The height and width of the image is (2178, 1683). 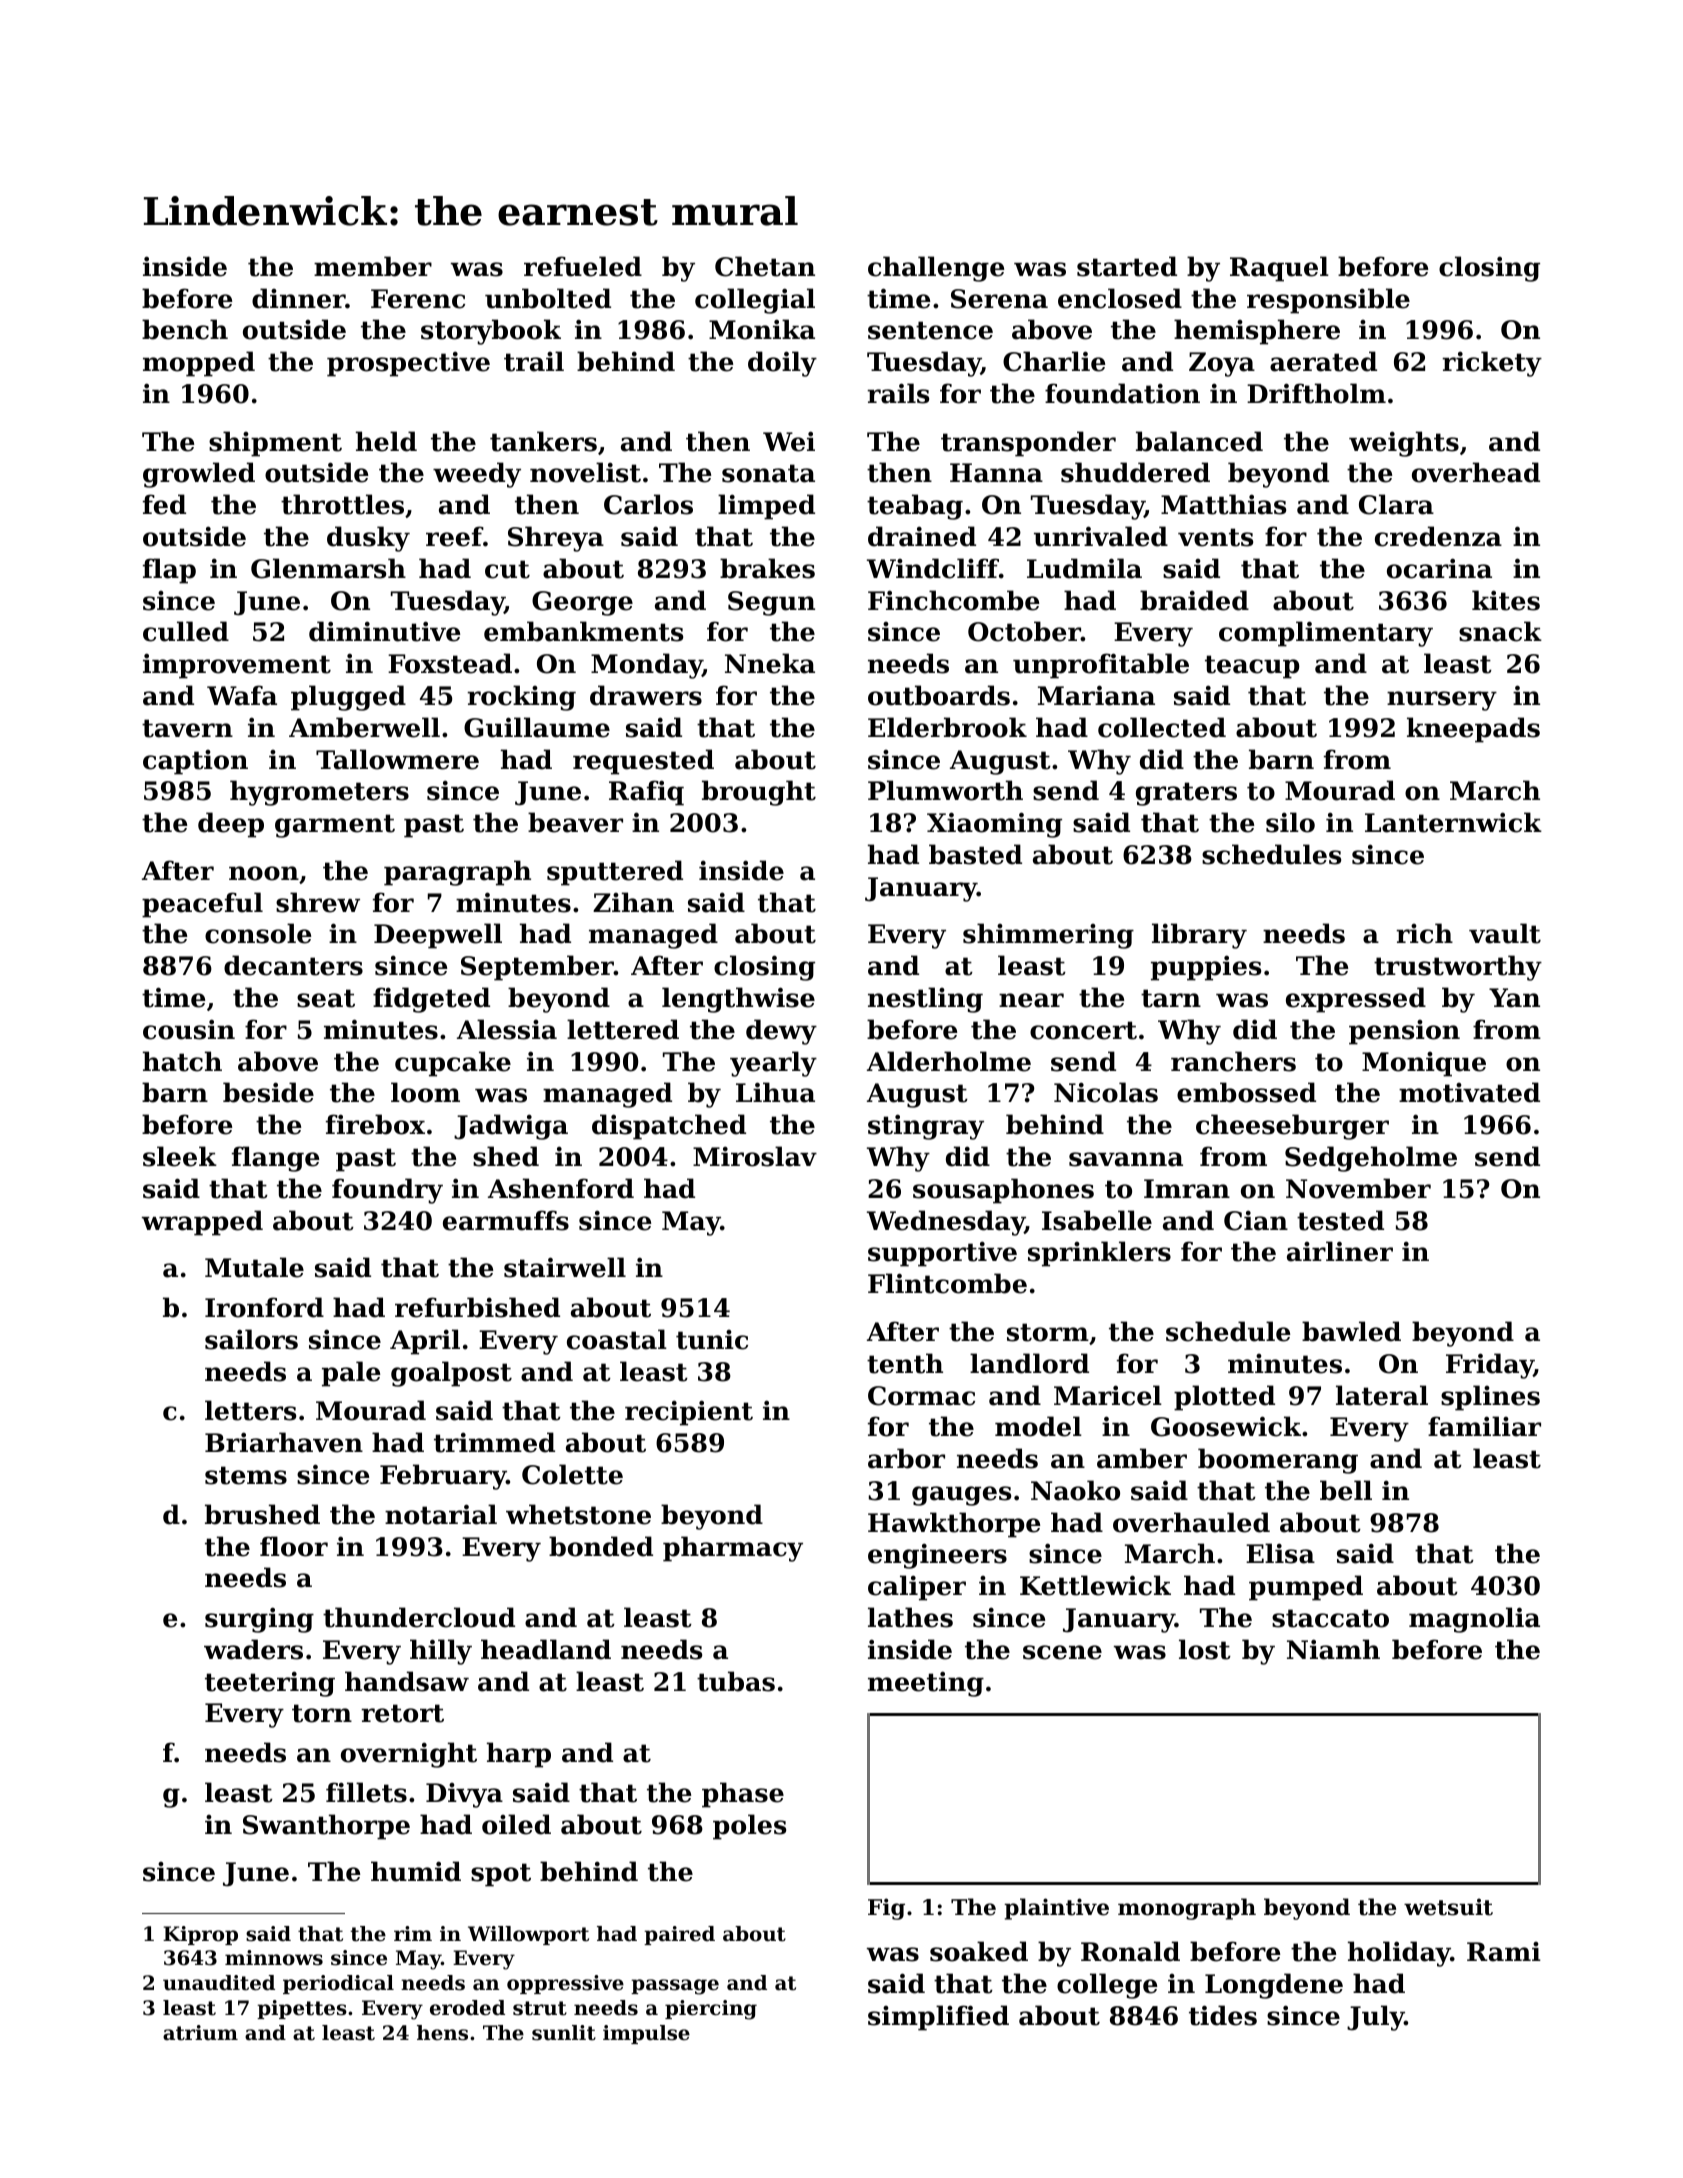 What do you see at coordinates (1127, 266) in the image?
I see `started` at bounding box center [1127, 266].
